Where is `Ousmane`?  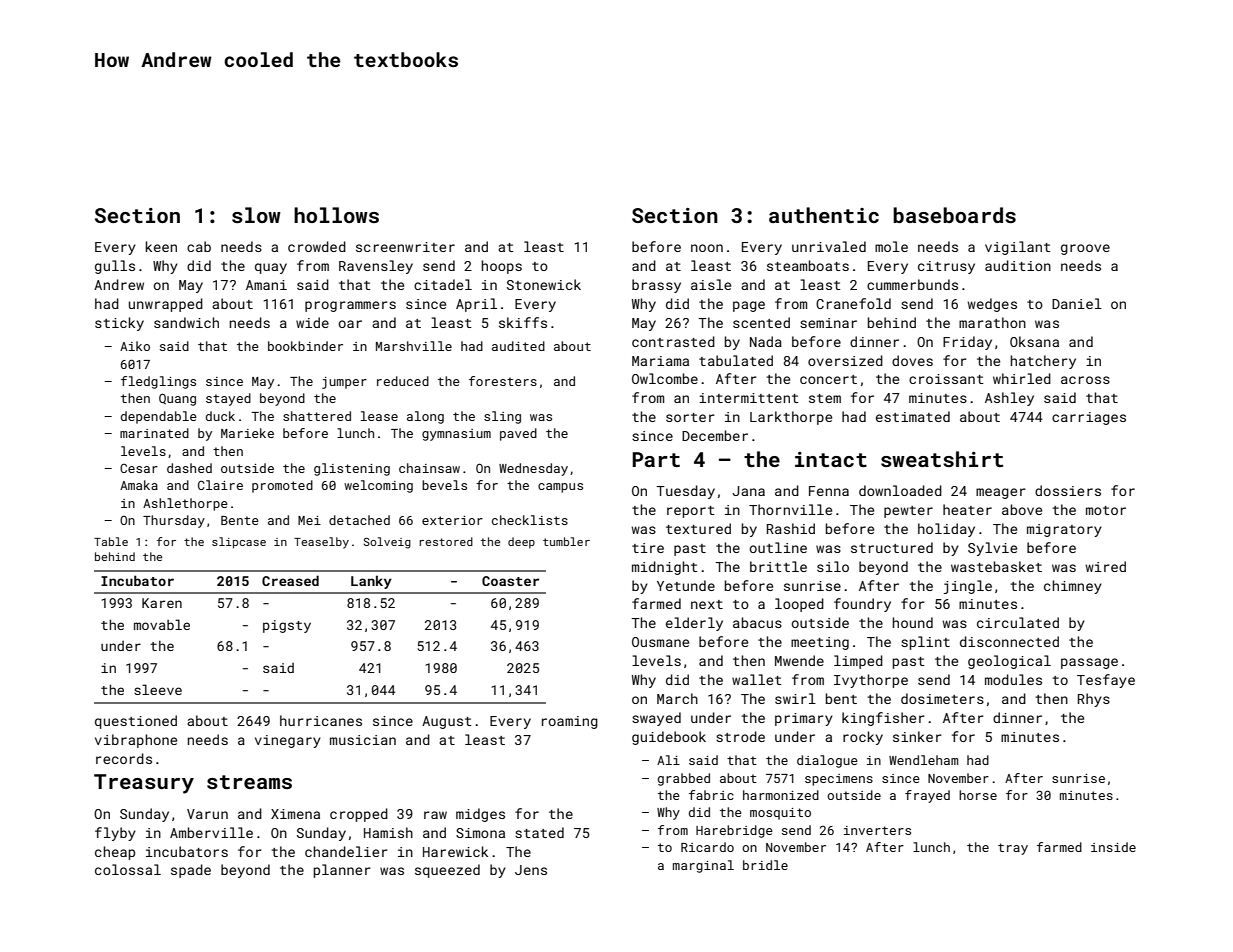 Ousmane is located at coordinates (660, 642).
